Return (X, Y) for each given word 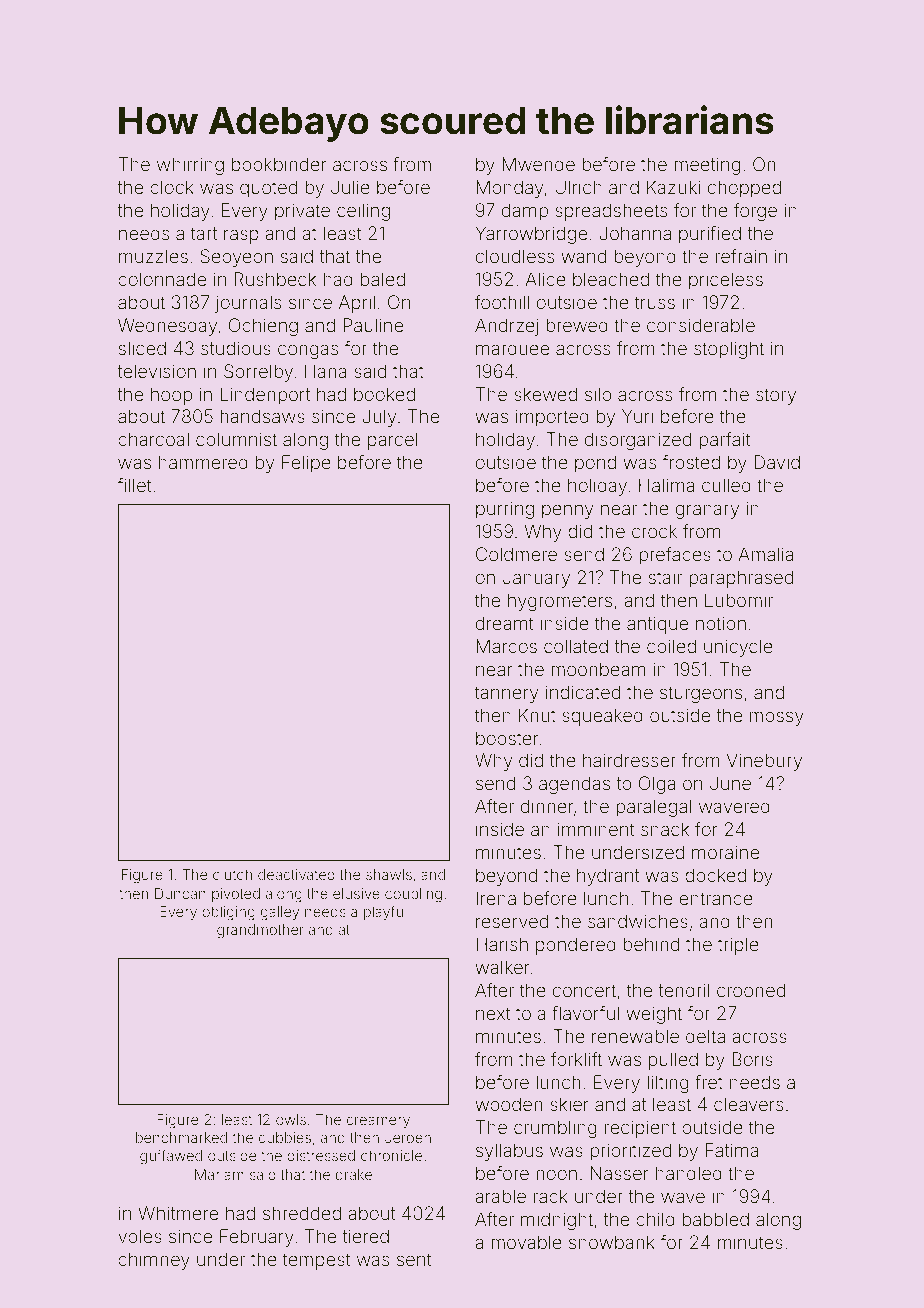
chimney (154, 1261)
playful (385, 912)
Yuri (637, 416)
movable (526, 1242)
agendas (574, 785)
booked (384, 394)
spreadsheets (611, 212)
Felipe (306, 464)
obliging (228, 913)
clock (172, 187)
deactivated (296, 874)
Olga (657, 785)
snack (665, 829)
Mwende (538, 164)
